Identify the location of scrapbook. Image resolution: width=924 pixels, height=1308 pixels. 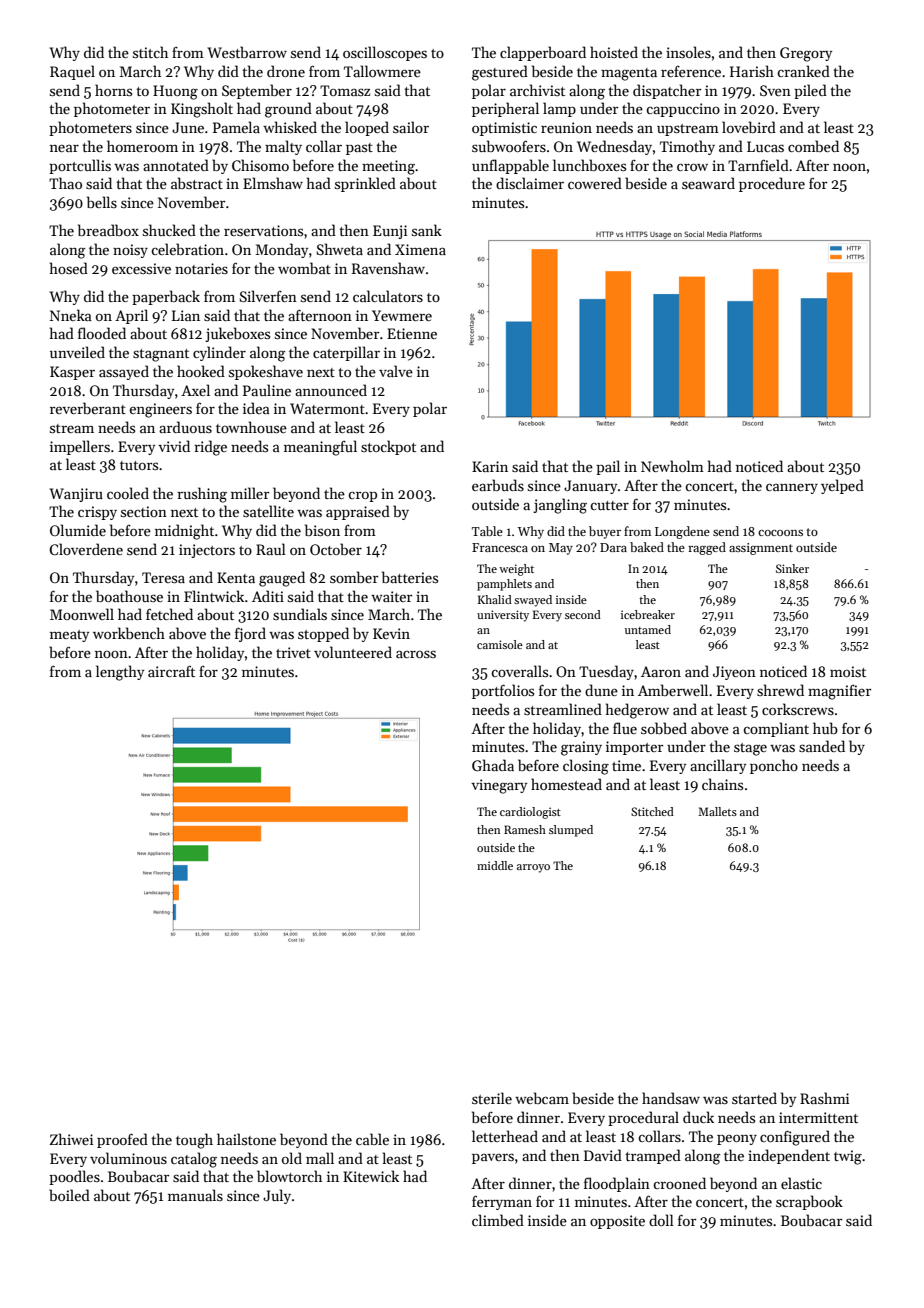
(809, 1202).
